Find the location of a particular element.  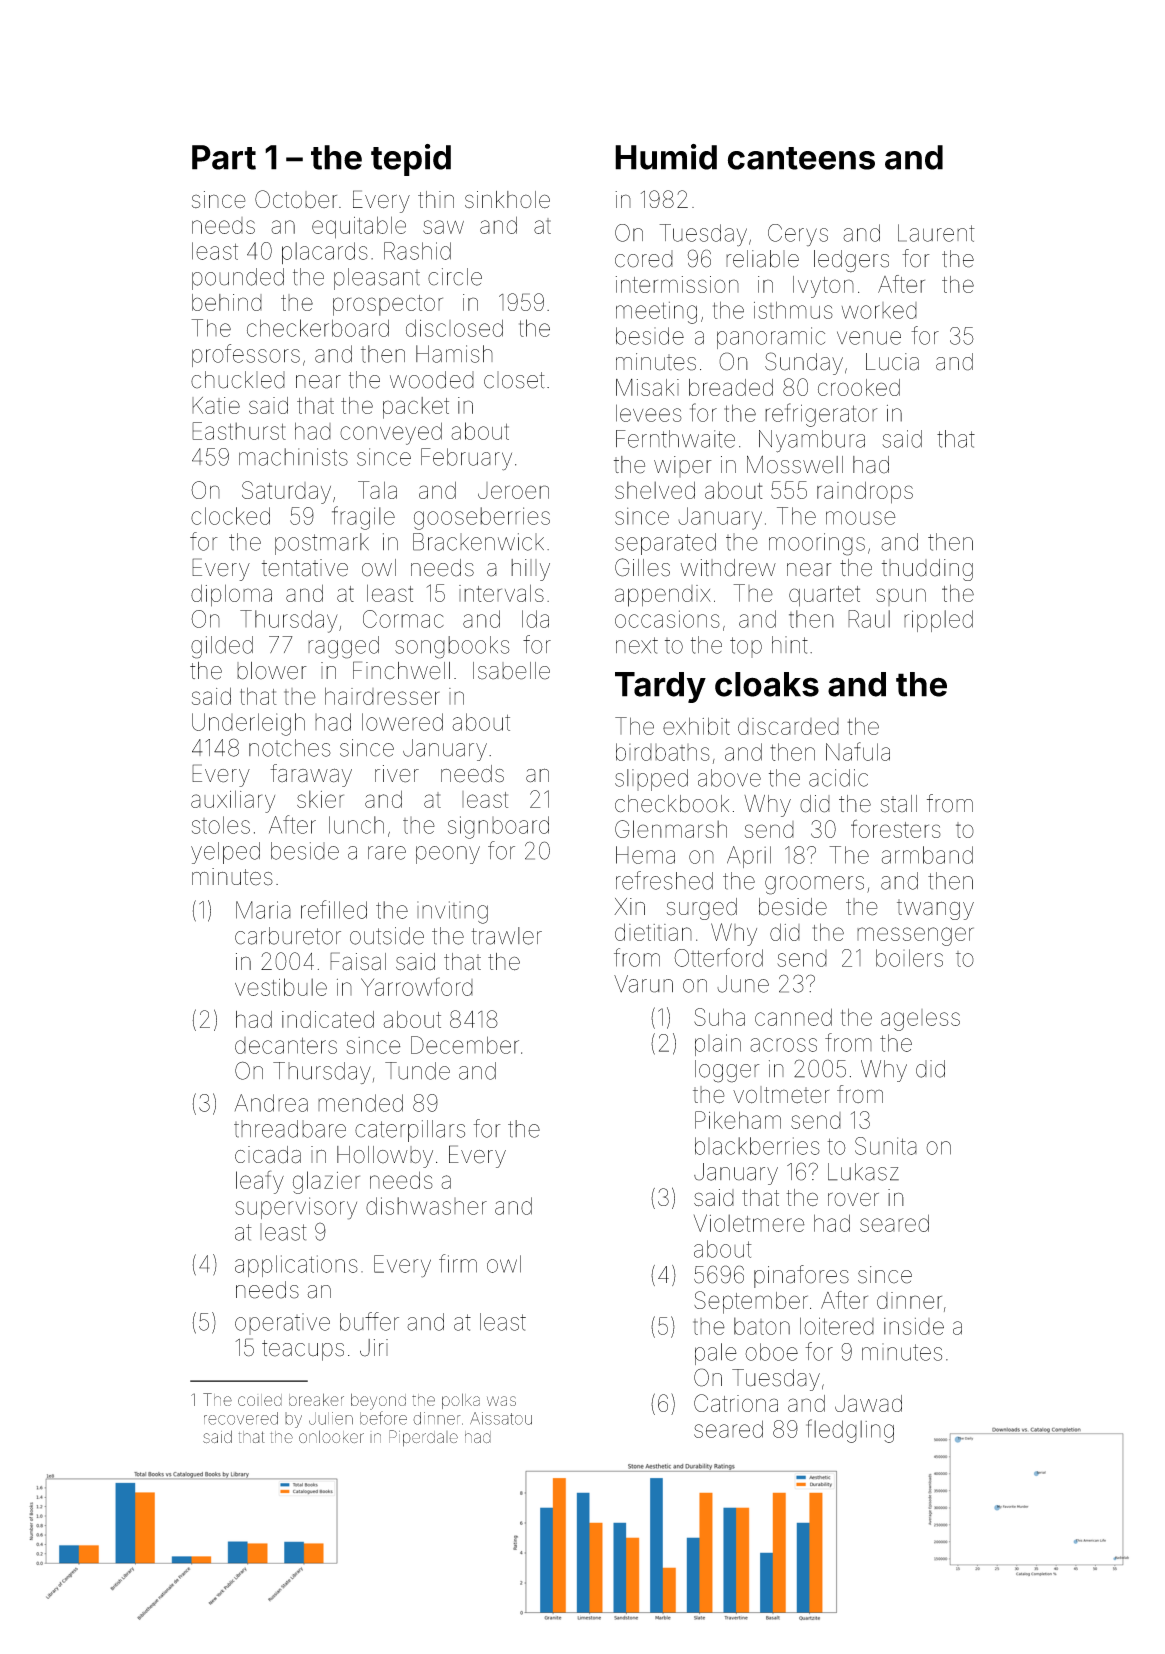

vestibule is located at coordinates (281, 987).
